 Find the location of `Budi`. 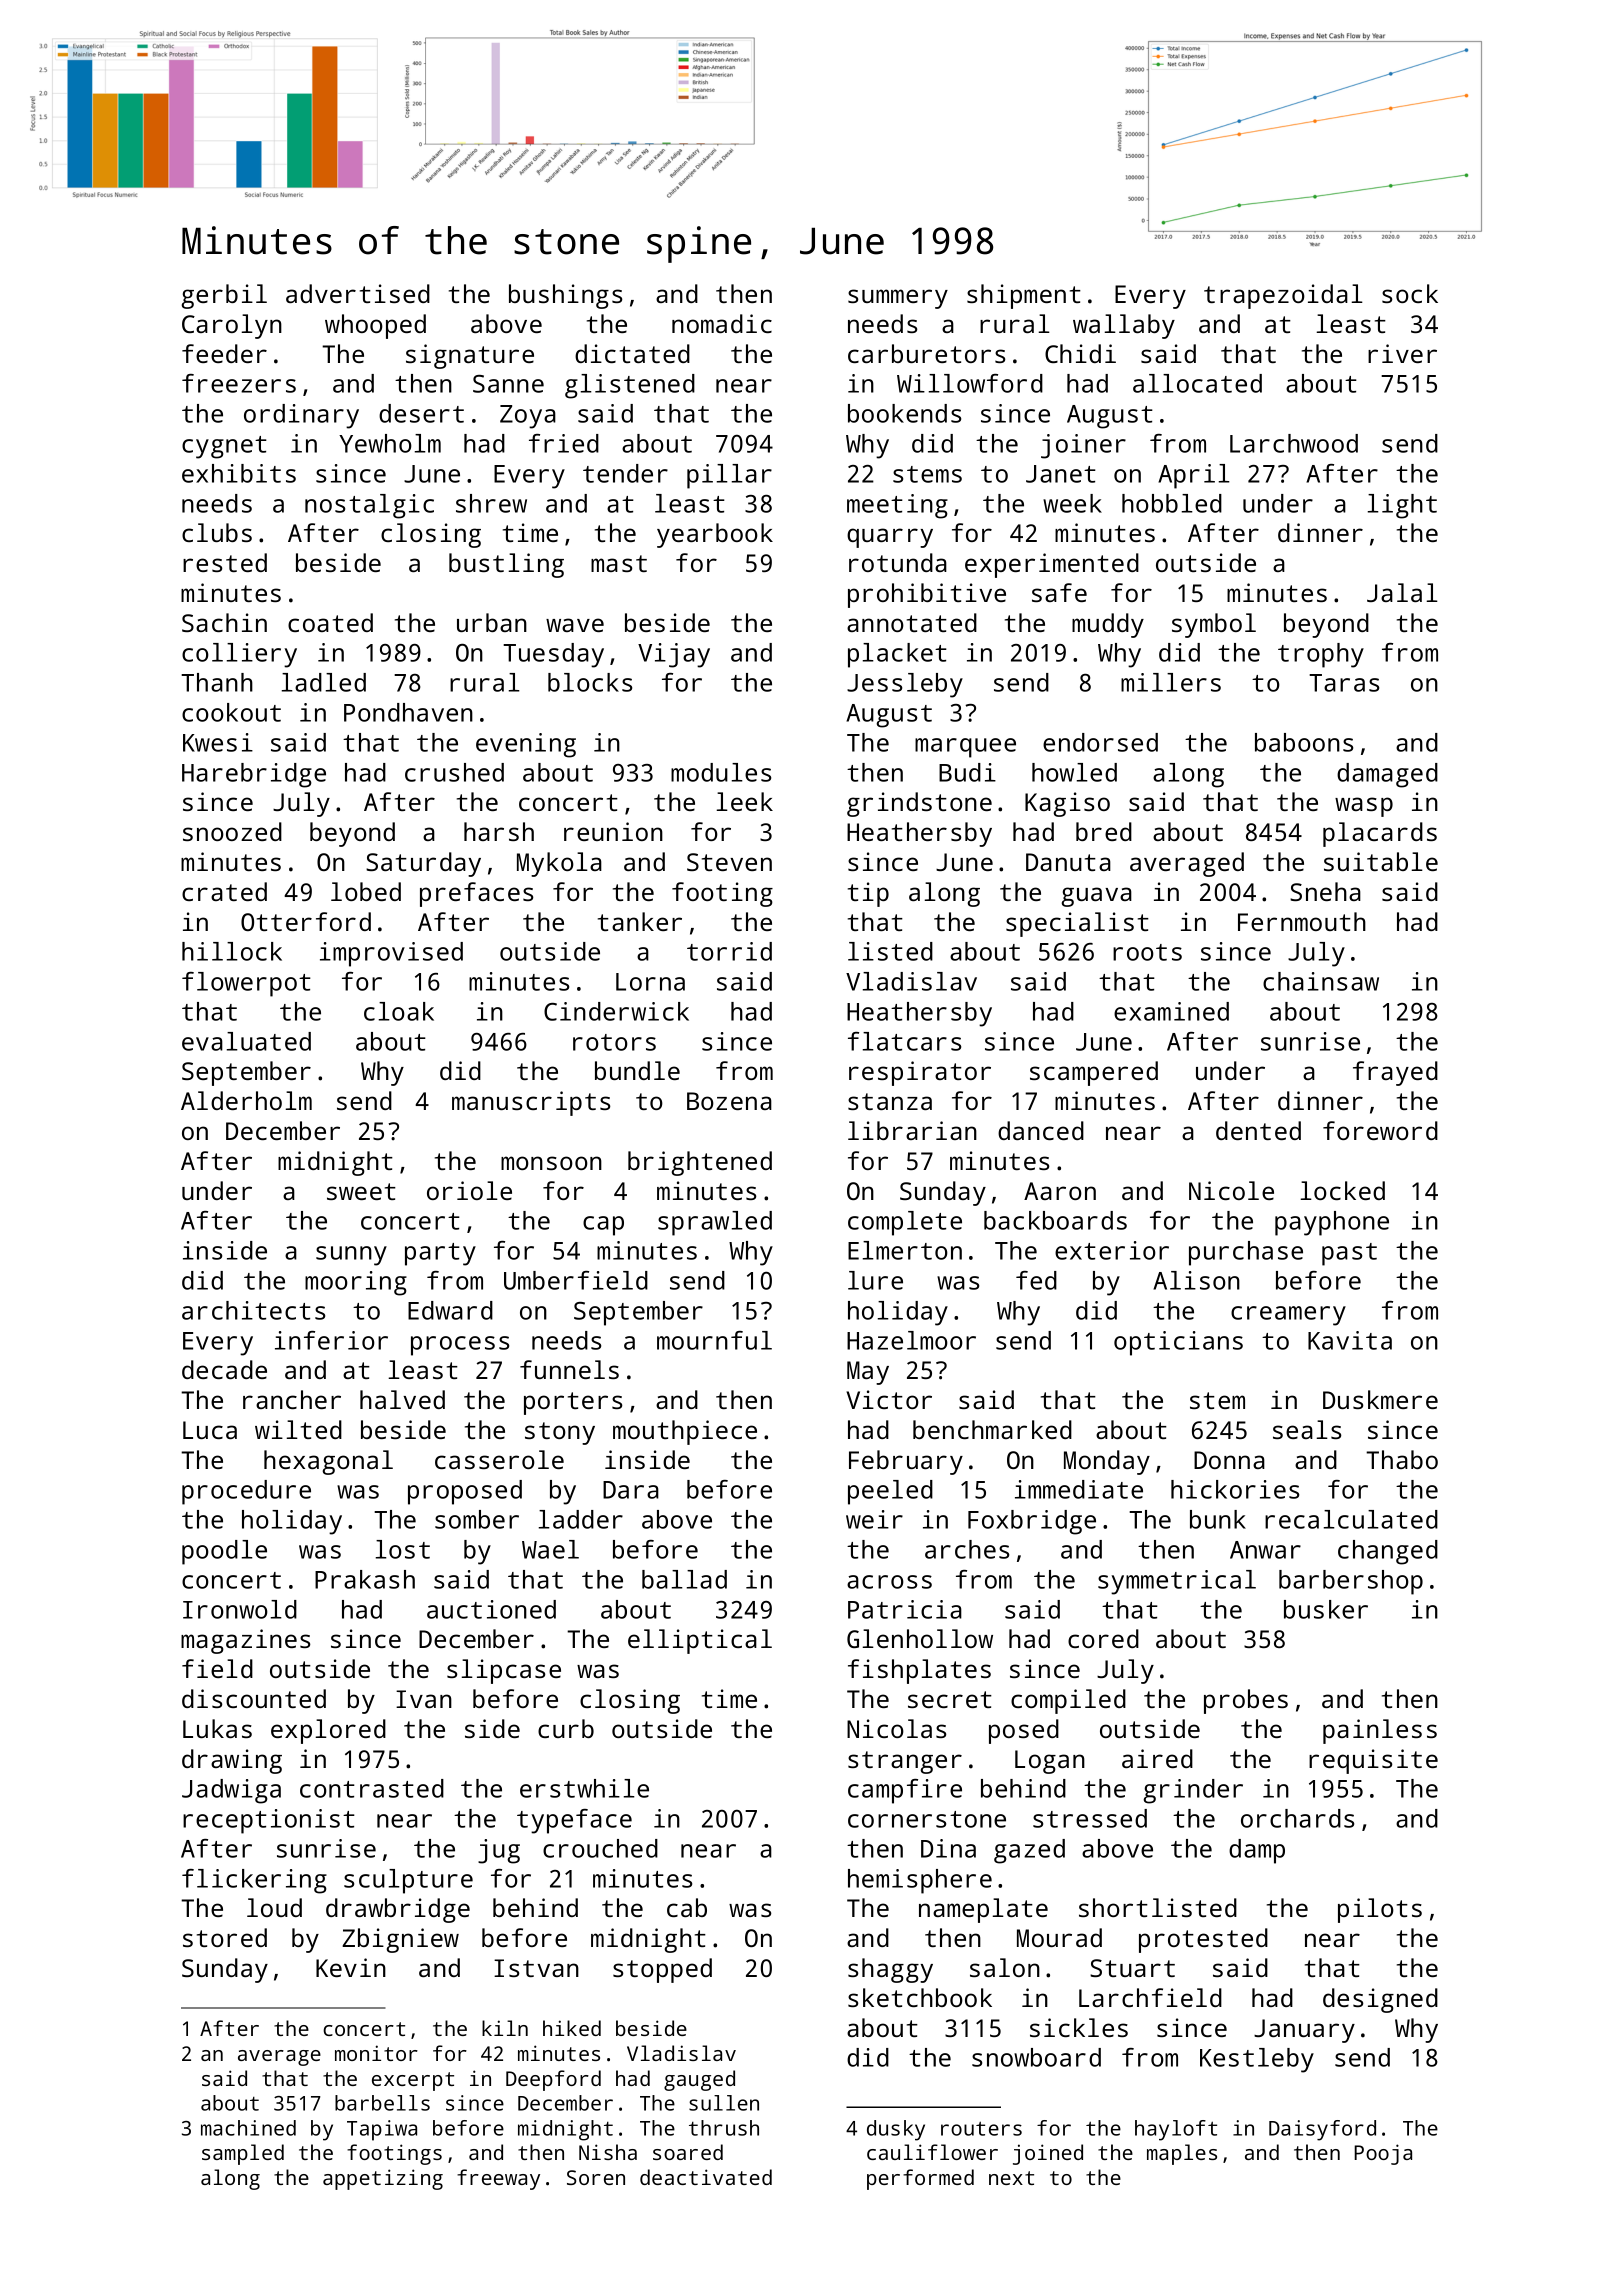

Budi is located at coordinates (967, 772).
